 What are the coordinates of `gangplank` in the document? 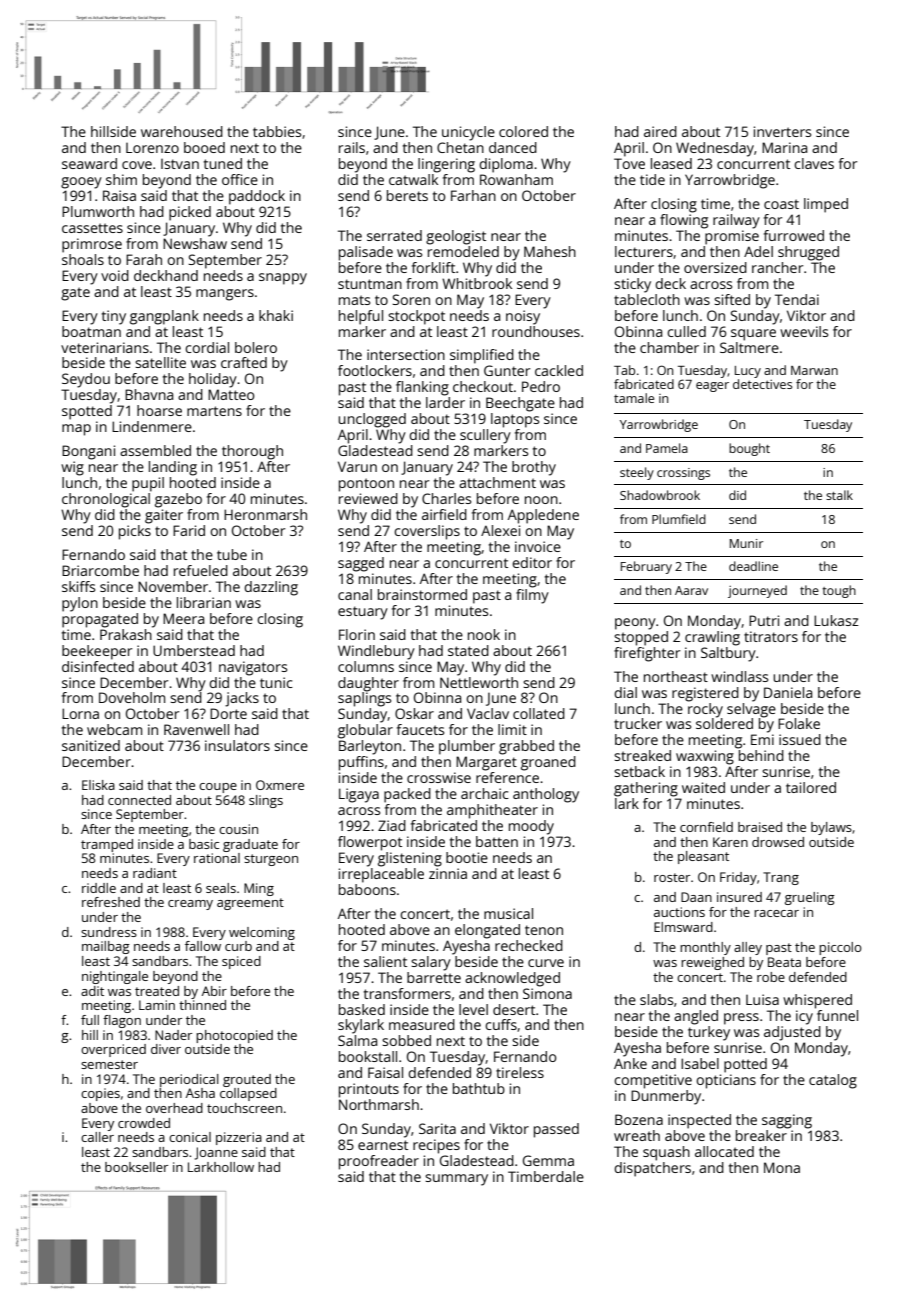 It's located at (164, 317).
